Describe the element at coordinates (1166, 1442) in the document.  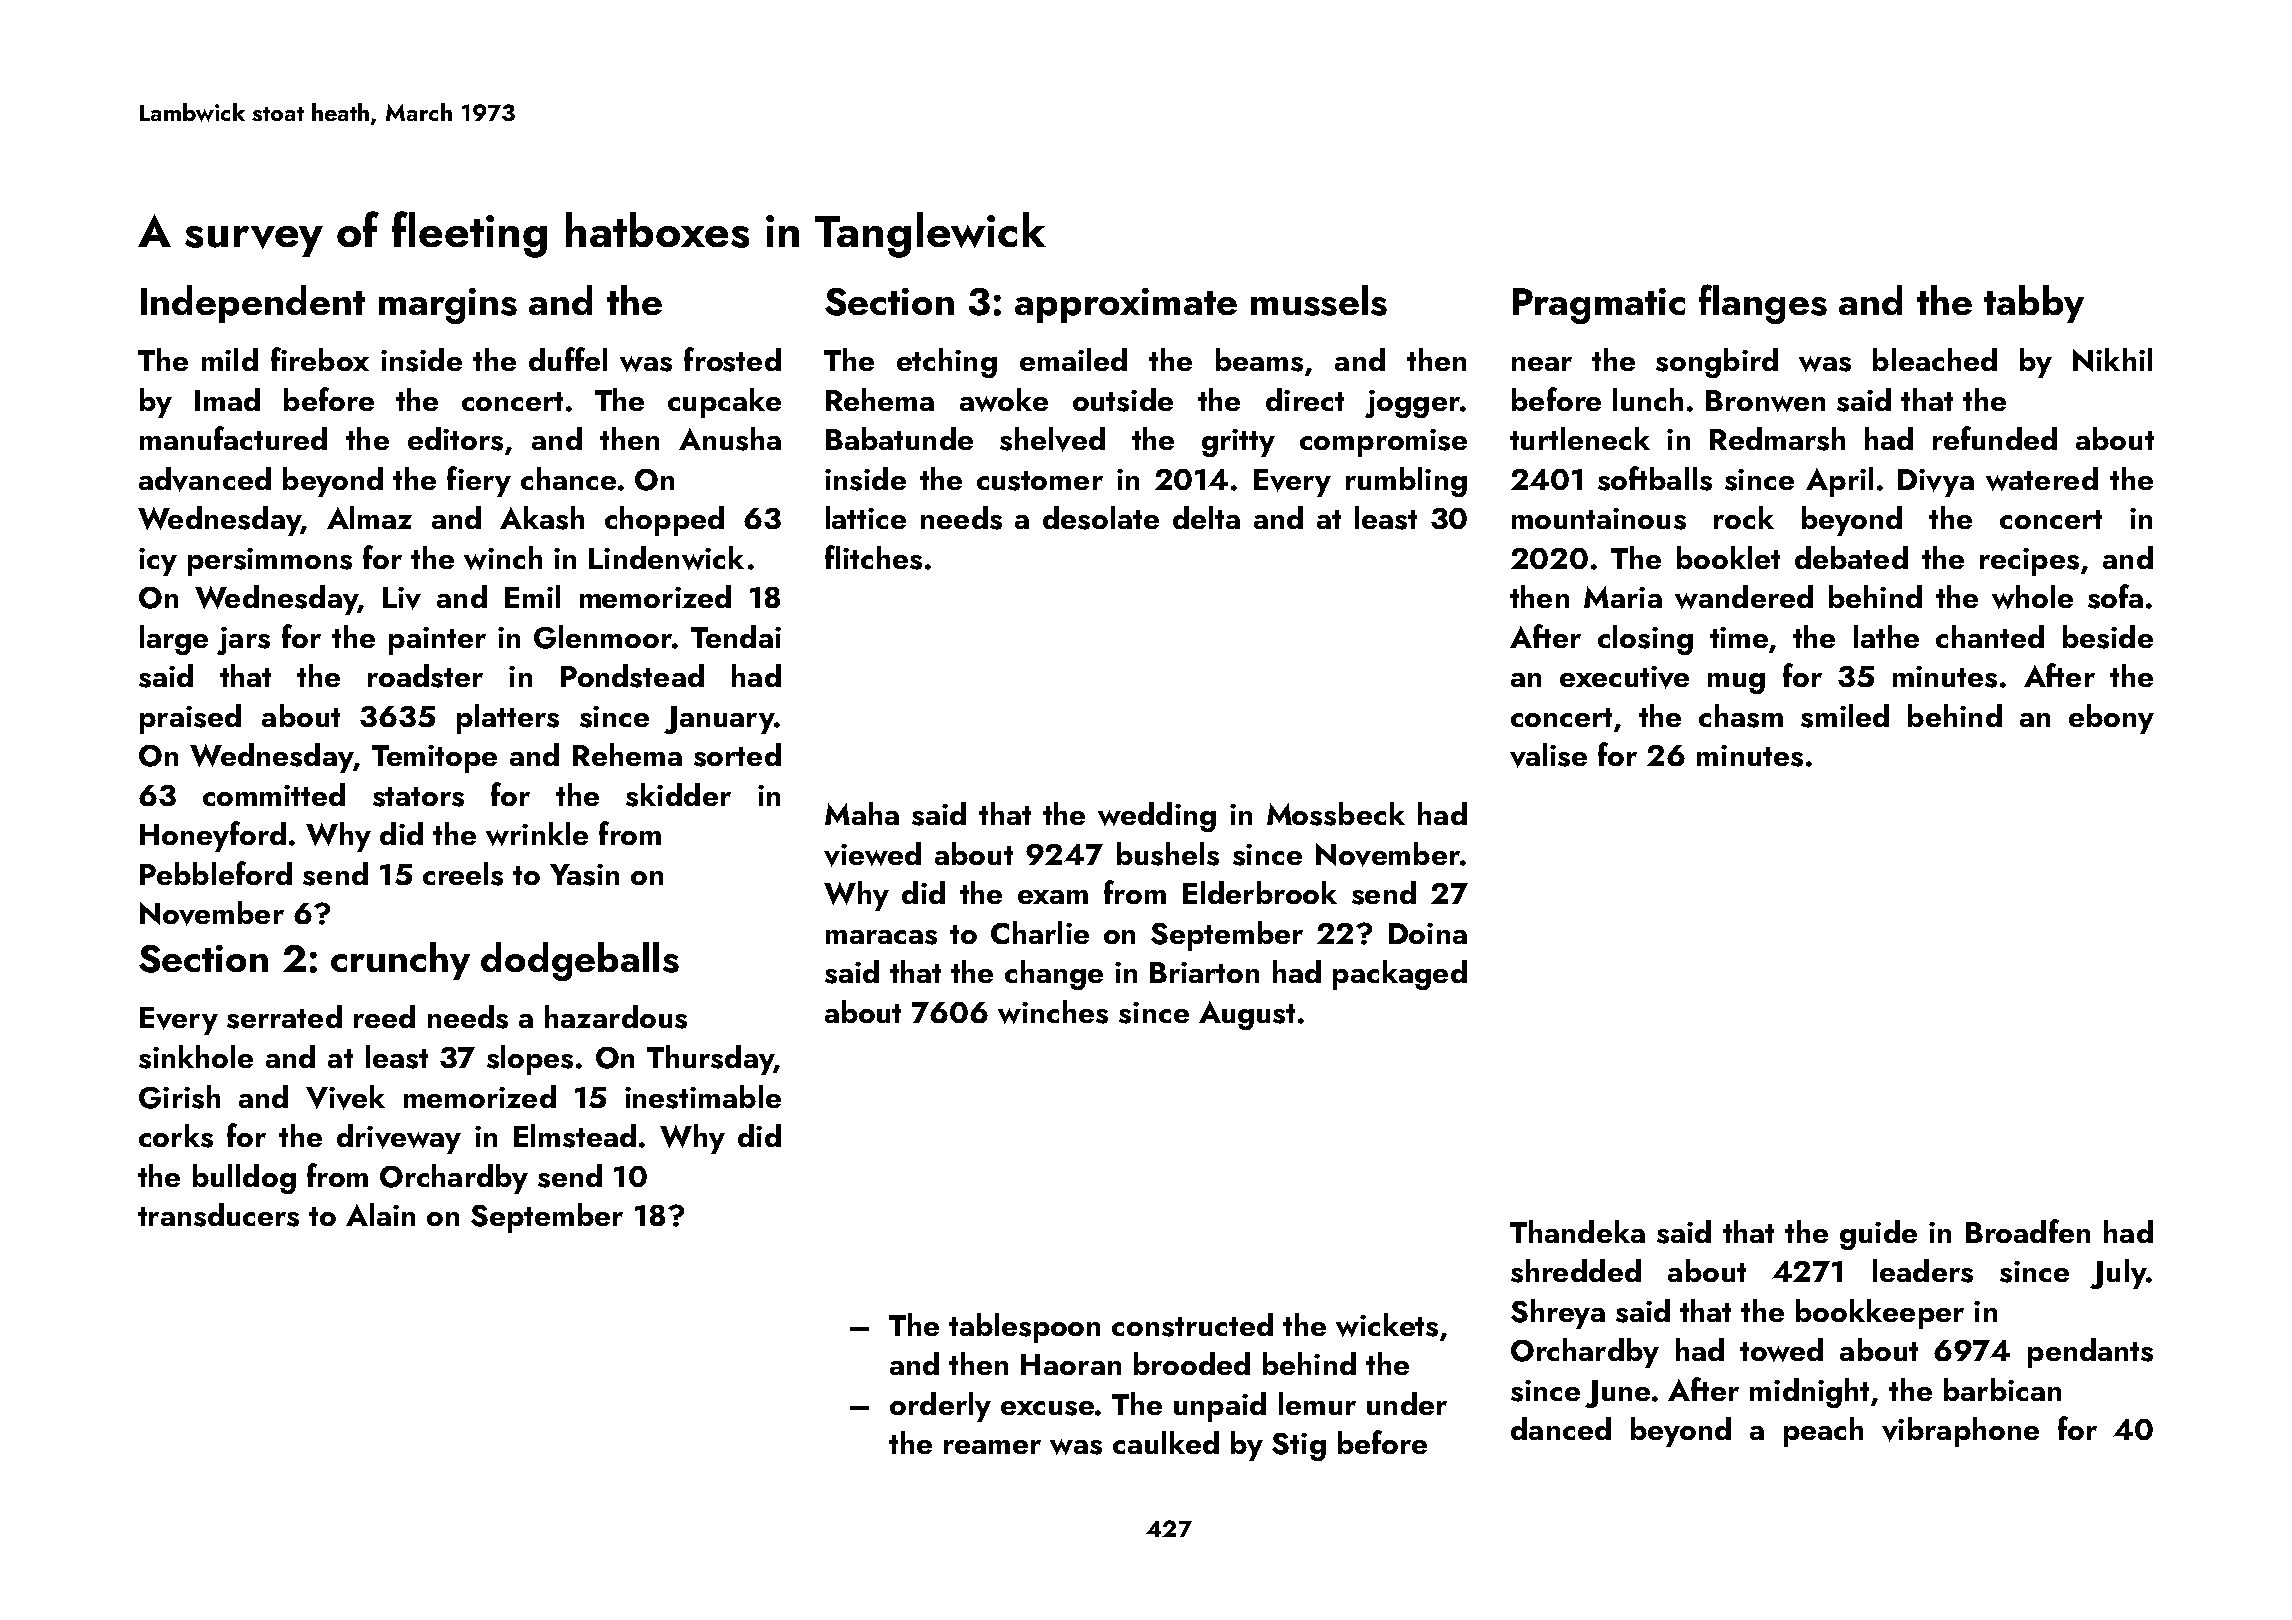
I see `caulked` at that location.
